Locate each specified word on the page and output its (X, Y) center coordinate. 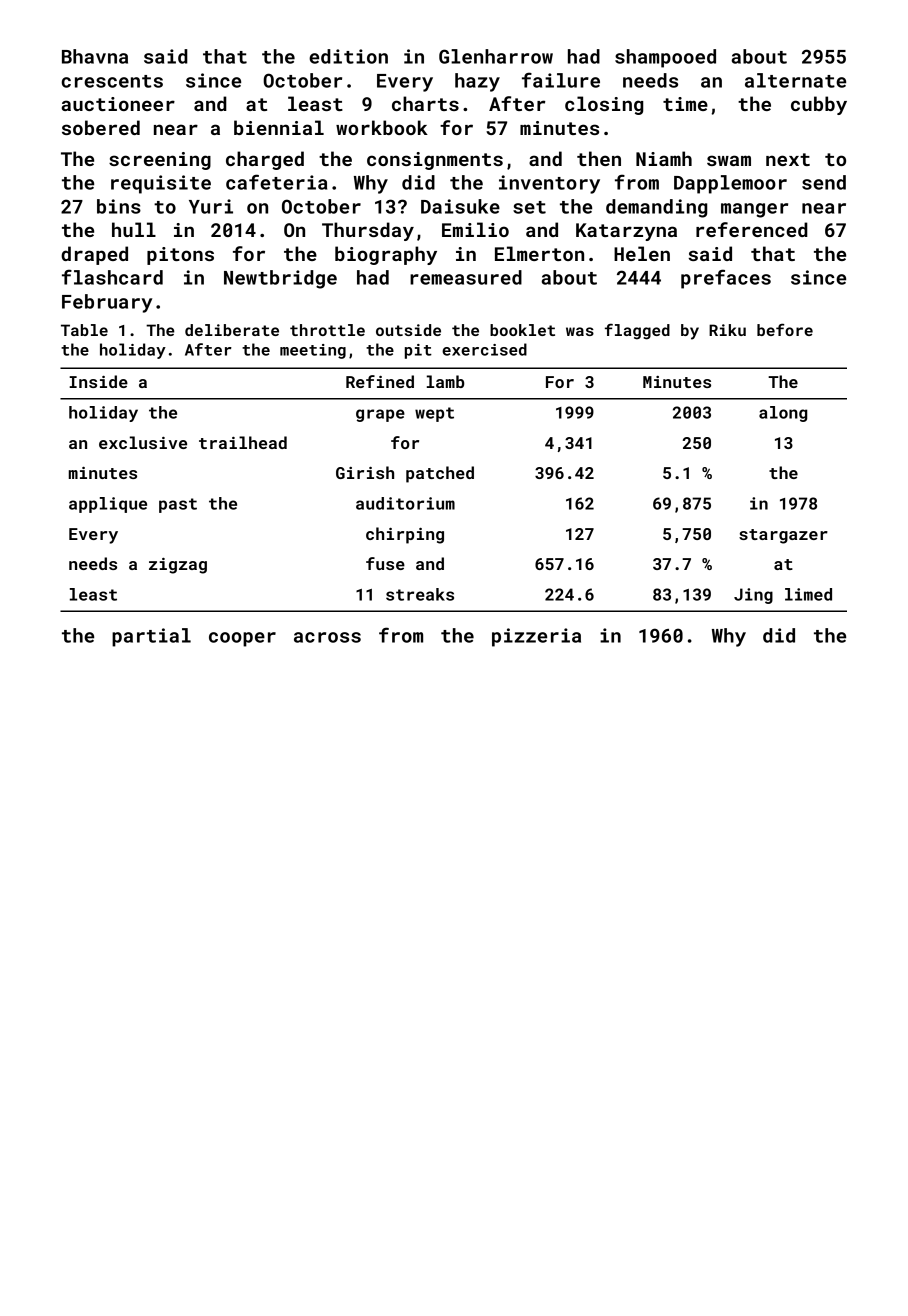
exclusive (143, 442)
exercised (484, 349)
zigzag (178, 566)
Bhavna (95, 56)
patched (440, 474)
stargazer (783, 536)
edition (348, 56)
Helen (642, 253)
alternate (795, 80)
